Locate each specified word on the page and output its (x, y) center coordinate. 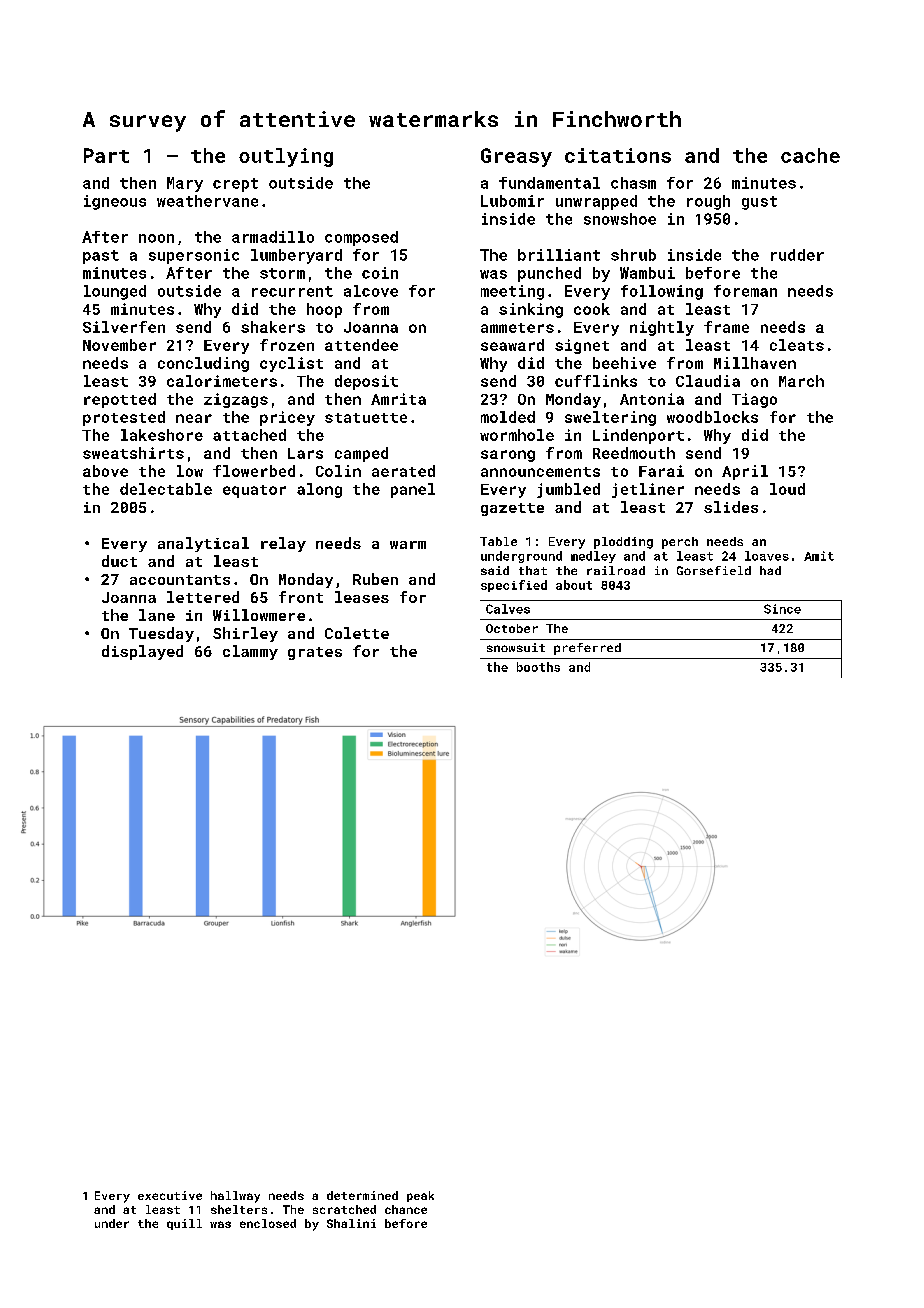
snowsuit (516, 647)
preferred (587, 649)
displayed (142, 652)
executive (170, 1195)
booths (538, 667)
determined (362, 1195)
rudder (797, 255)
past (101, 257)
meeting (512, 292)
